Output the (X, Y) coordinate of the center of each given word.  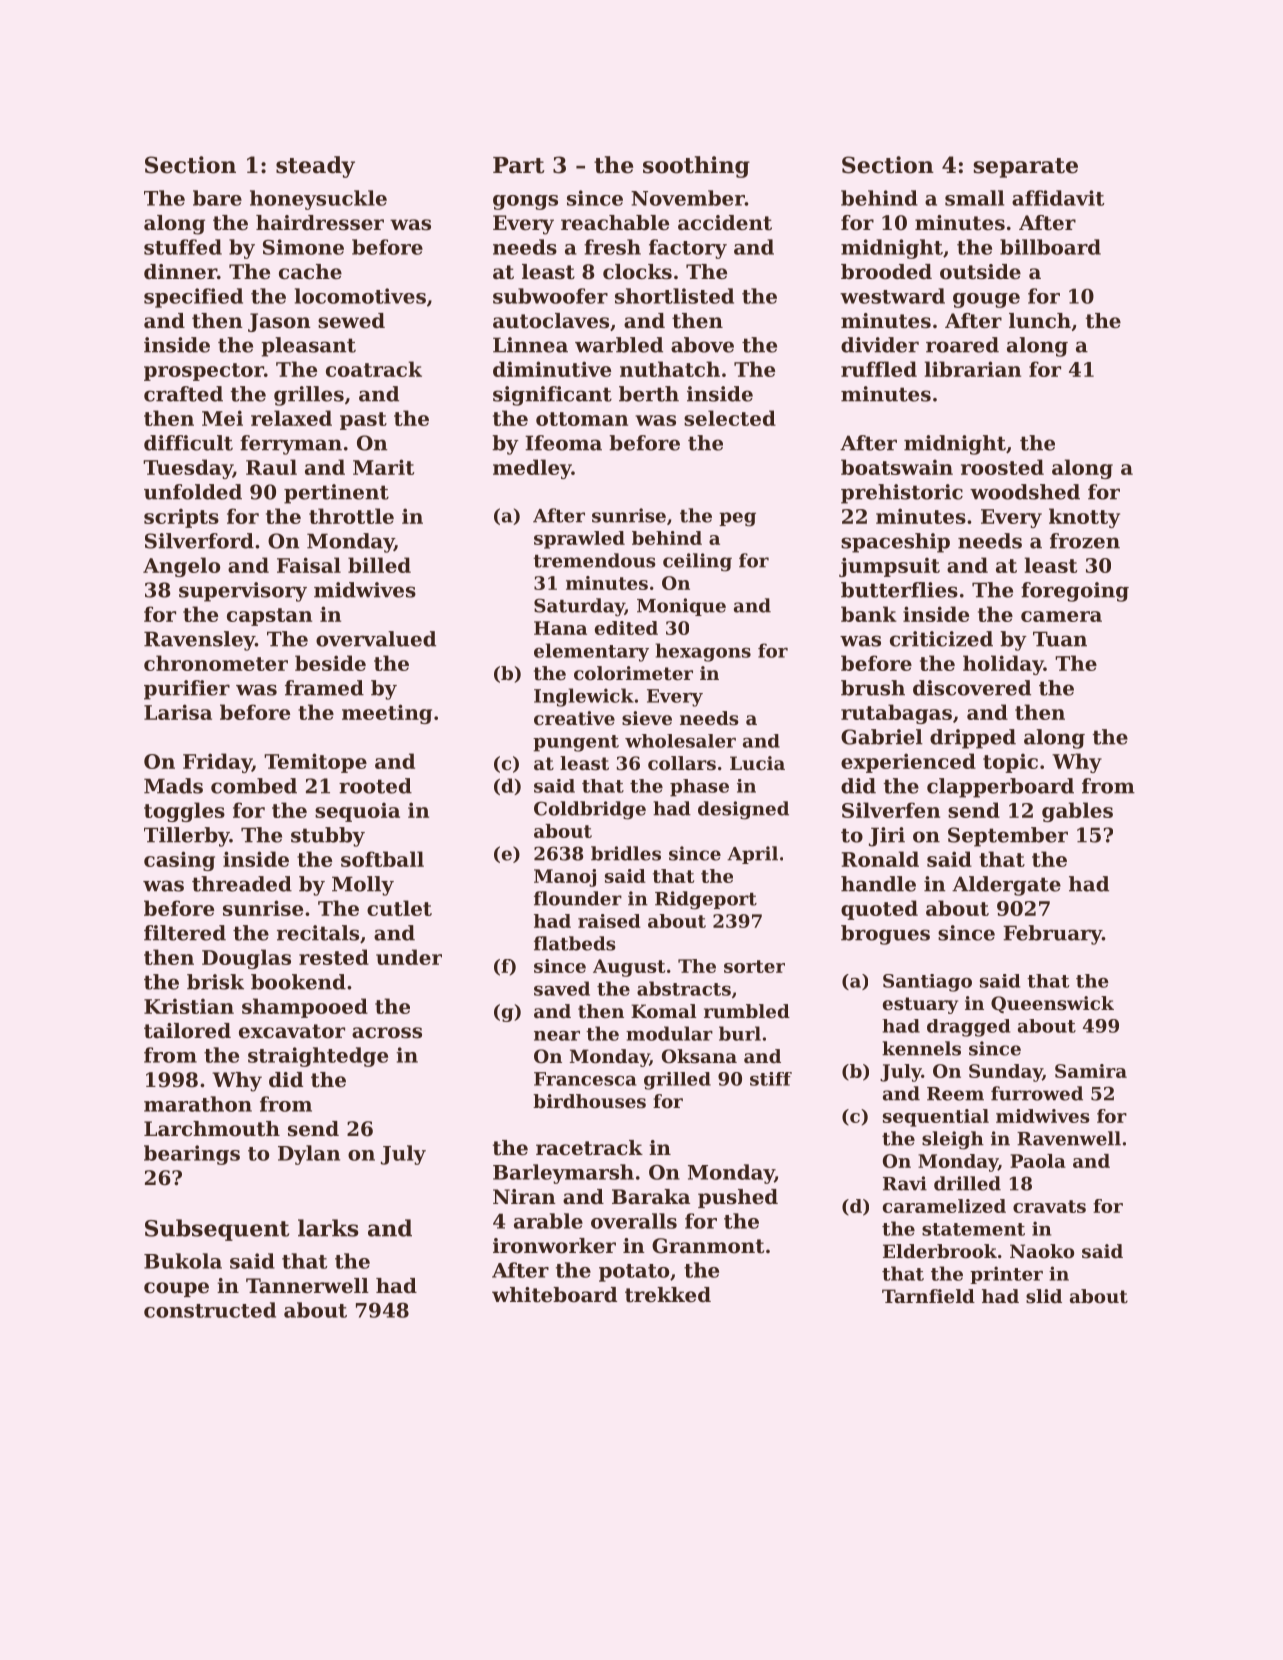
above (702, 345)
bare (217, 198)
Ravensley (199, 641)
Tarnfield (928, 1296)
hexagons (703, 652)
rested (334, 957)
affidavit (1058, 198)
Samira (1091, 1071)
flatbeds (575, 943)
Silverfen (891, 810)
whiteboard (554, 1295)
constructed (210, 1310)
